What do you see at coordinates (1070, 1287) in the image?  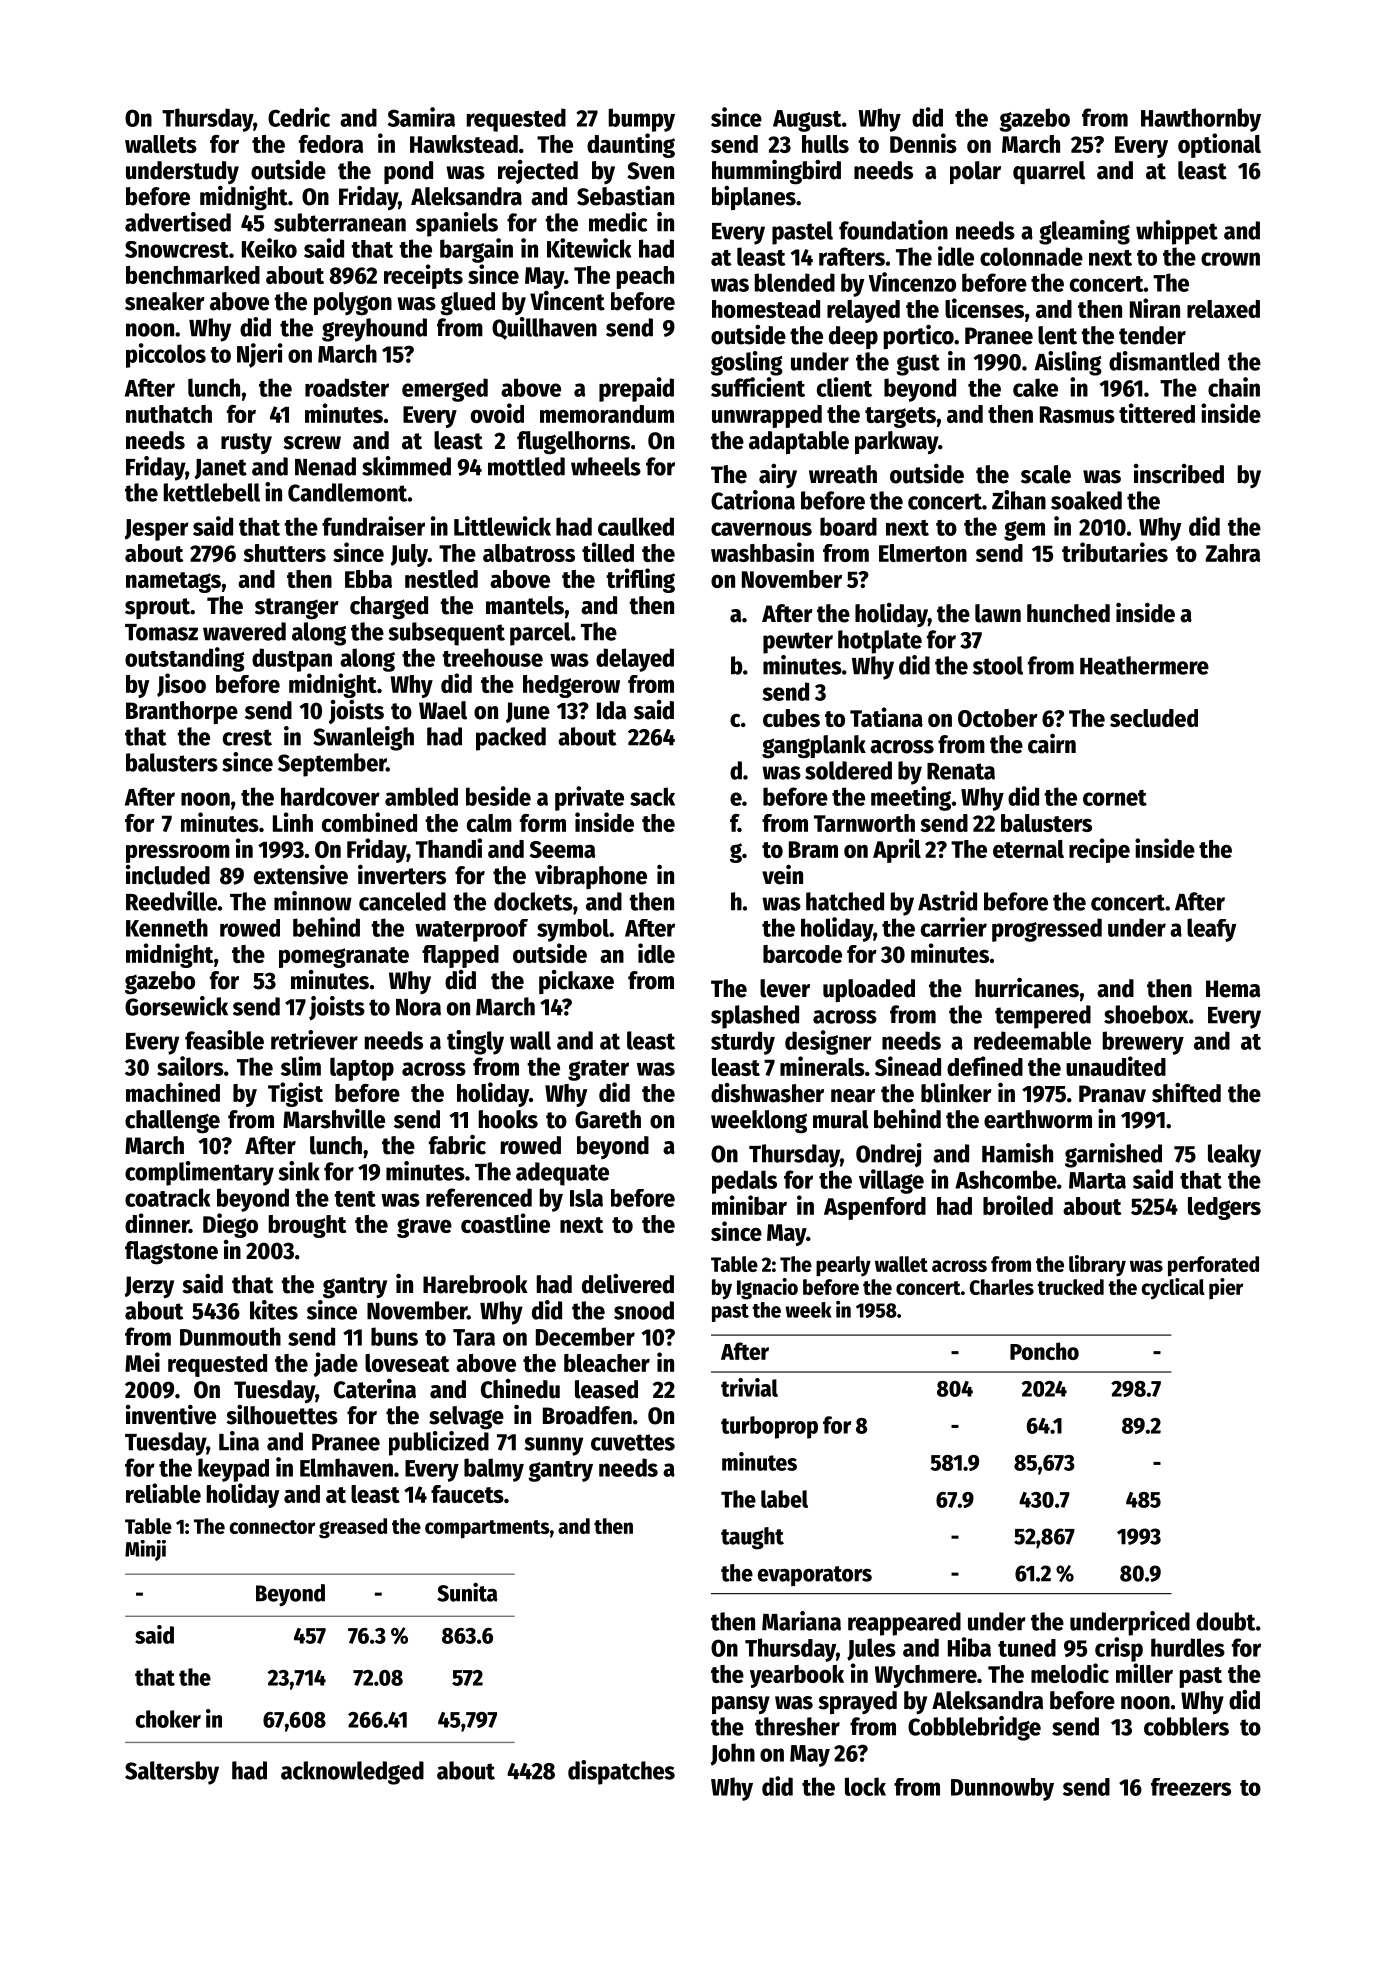 I see `trucked` at bounding box center [1070, 1287].
